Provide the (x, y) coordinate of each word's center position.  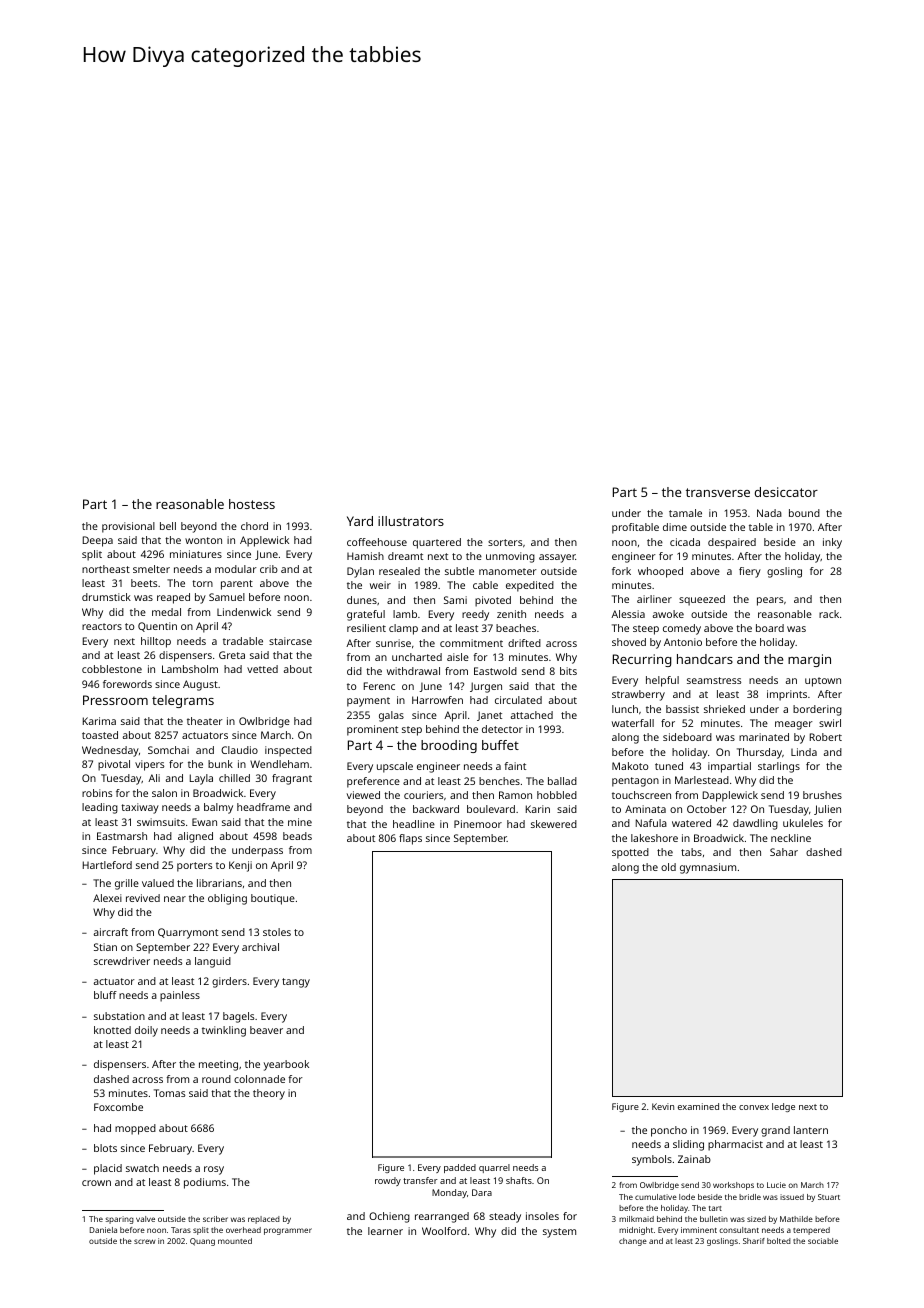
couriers (423, 795)
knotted (112, 1030)
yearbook (286, 1065)
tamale (685, 513)
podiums (205, 1183)
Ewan (204, 822)
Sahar (784, 852)
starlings (779, 767)
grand (775, 1131)
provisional (128, 527)
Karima (99, 721)
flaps (410, 839)
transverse (718, 492)
